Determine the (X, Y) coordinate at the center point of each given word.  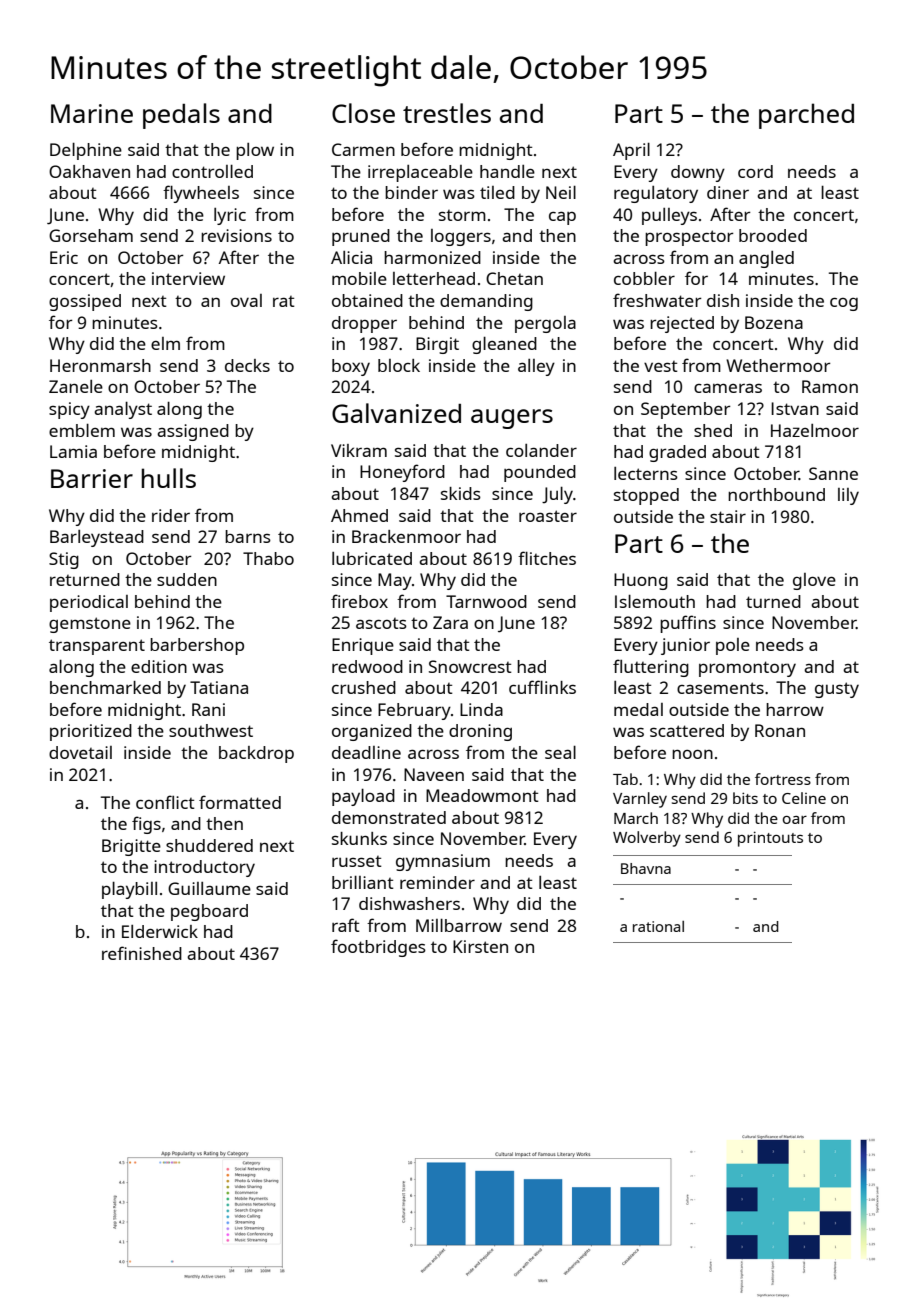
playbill (129, 890)
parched (806, 116)
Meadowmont (482, 795)
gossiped (85, 302)
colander (541, 450)
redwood (367, 666)
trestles (447, 113)
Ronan (780, 730)
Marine (92, 113)
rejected (682, 324)
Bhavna (646, 868)
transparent (97, 647)
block (399, 365)
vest (661, 366)
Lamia (73, 451)
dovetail (80, 752)
